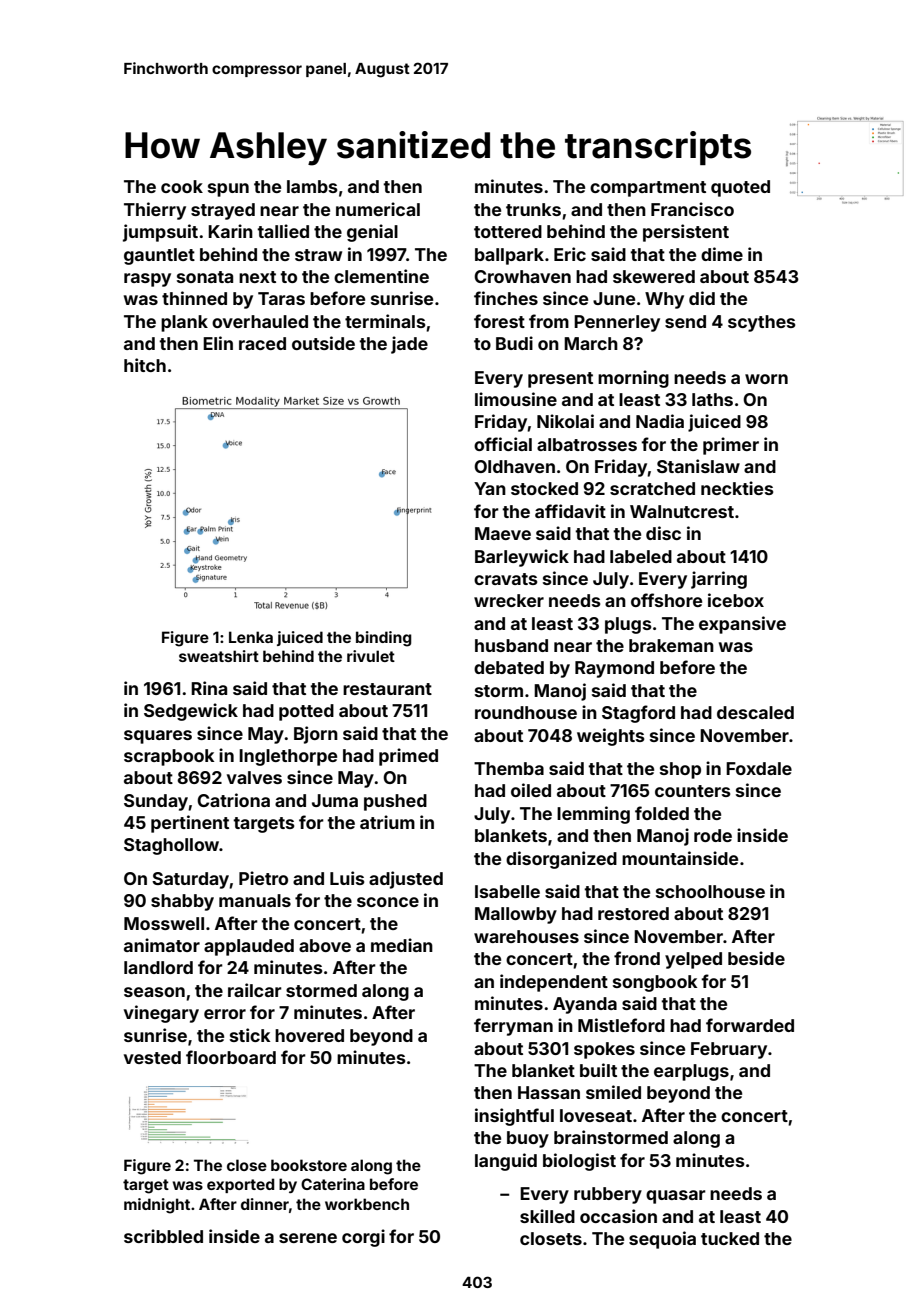 The width and height of the document is (924, 1314). I want to click on lambs, so click(312, 186).
